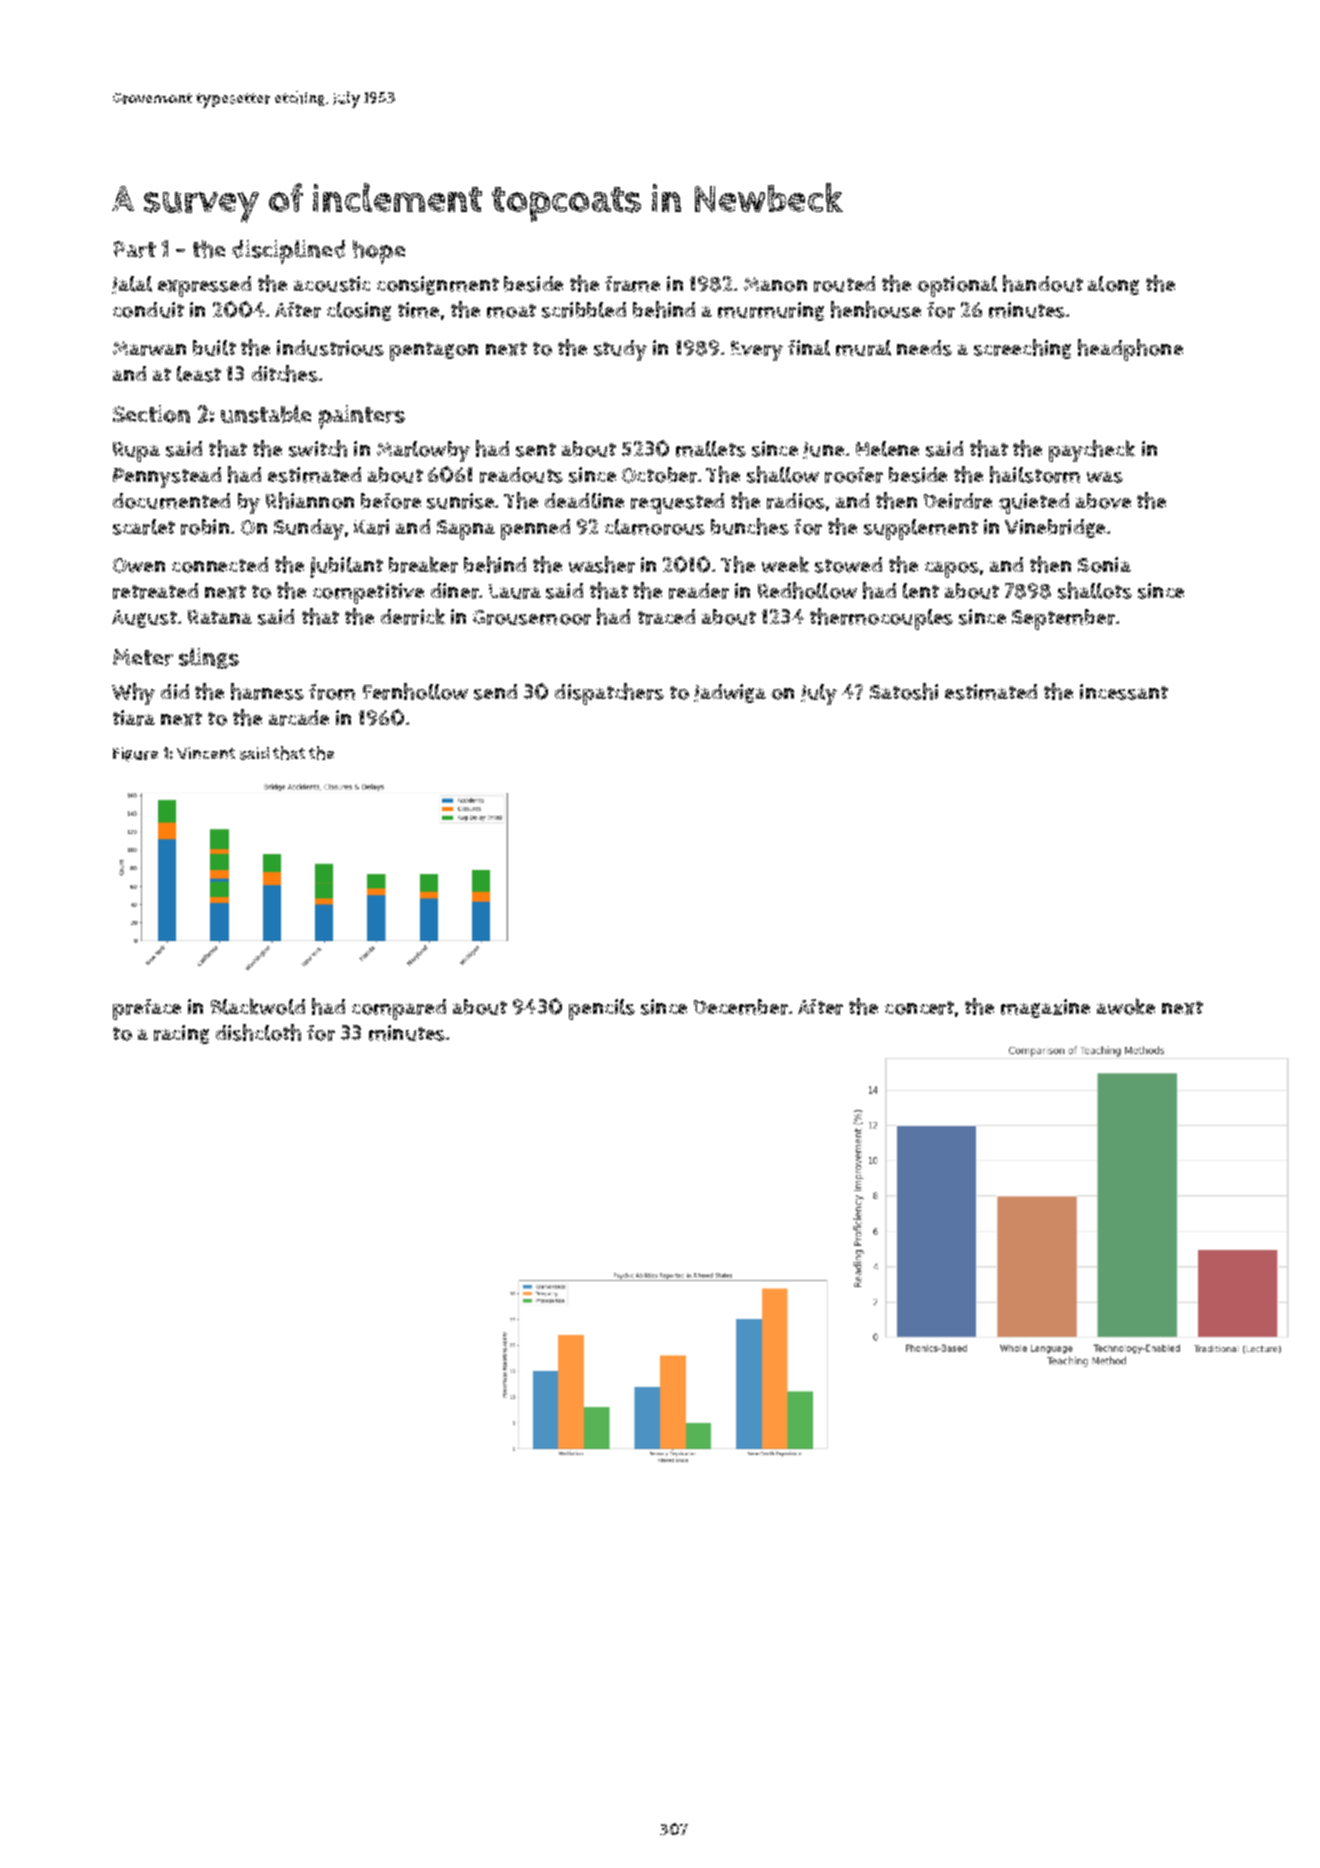 Image resolution: width=1320 pixels, height=1868 pixels. I want to click on dishcloth, so click(258, 1032).
